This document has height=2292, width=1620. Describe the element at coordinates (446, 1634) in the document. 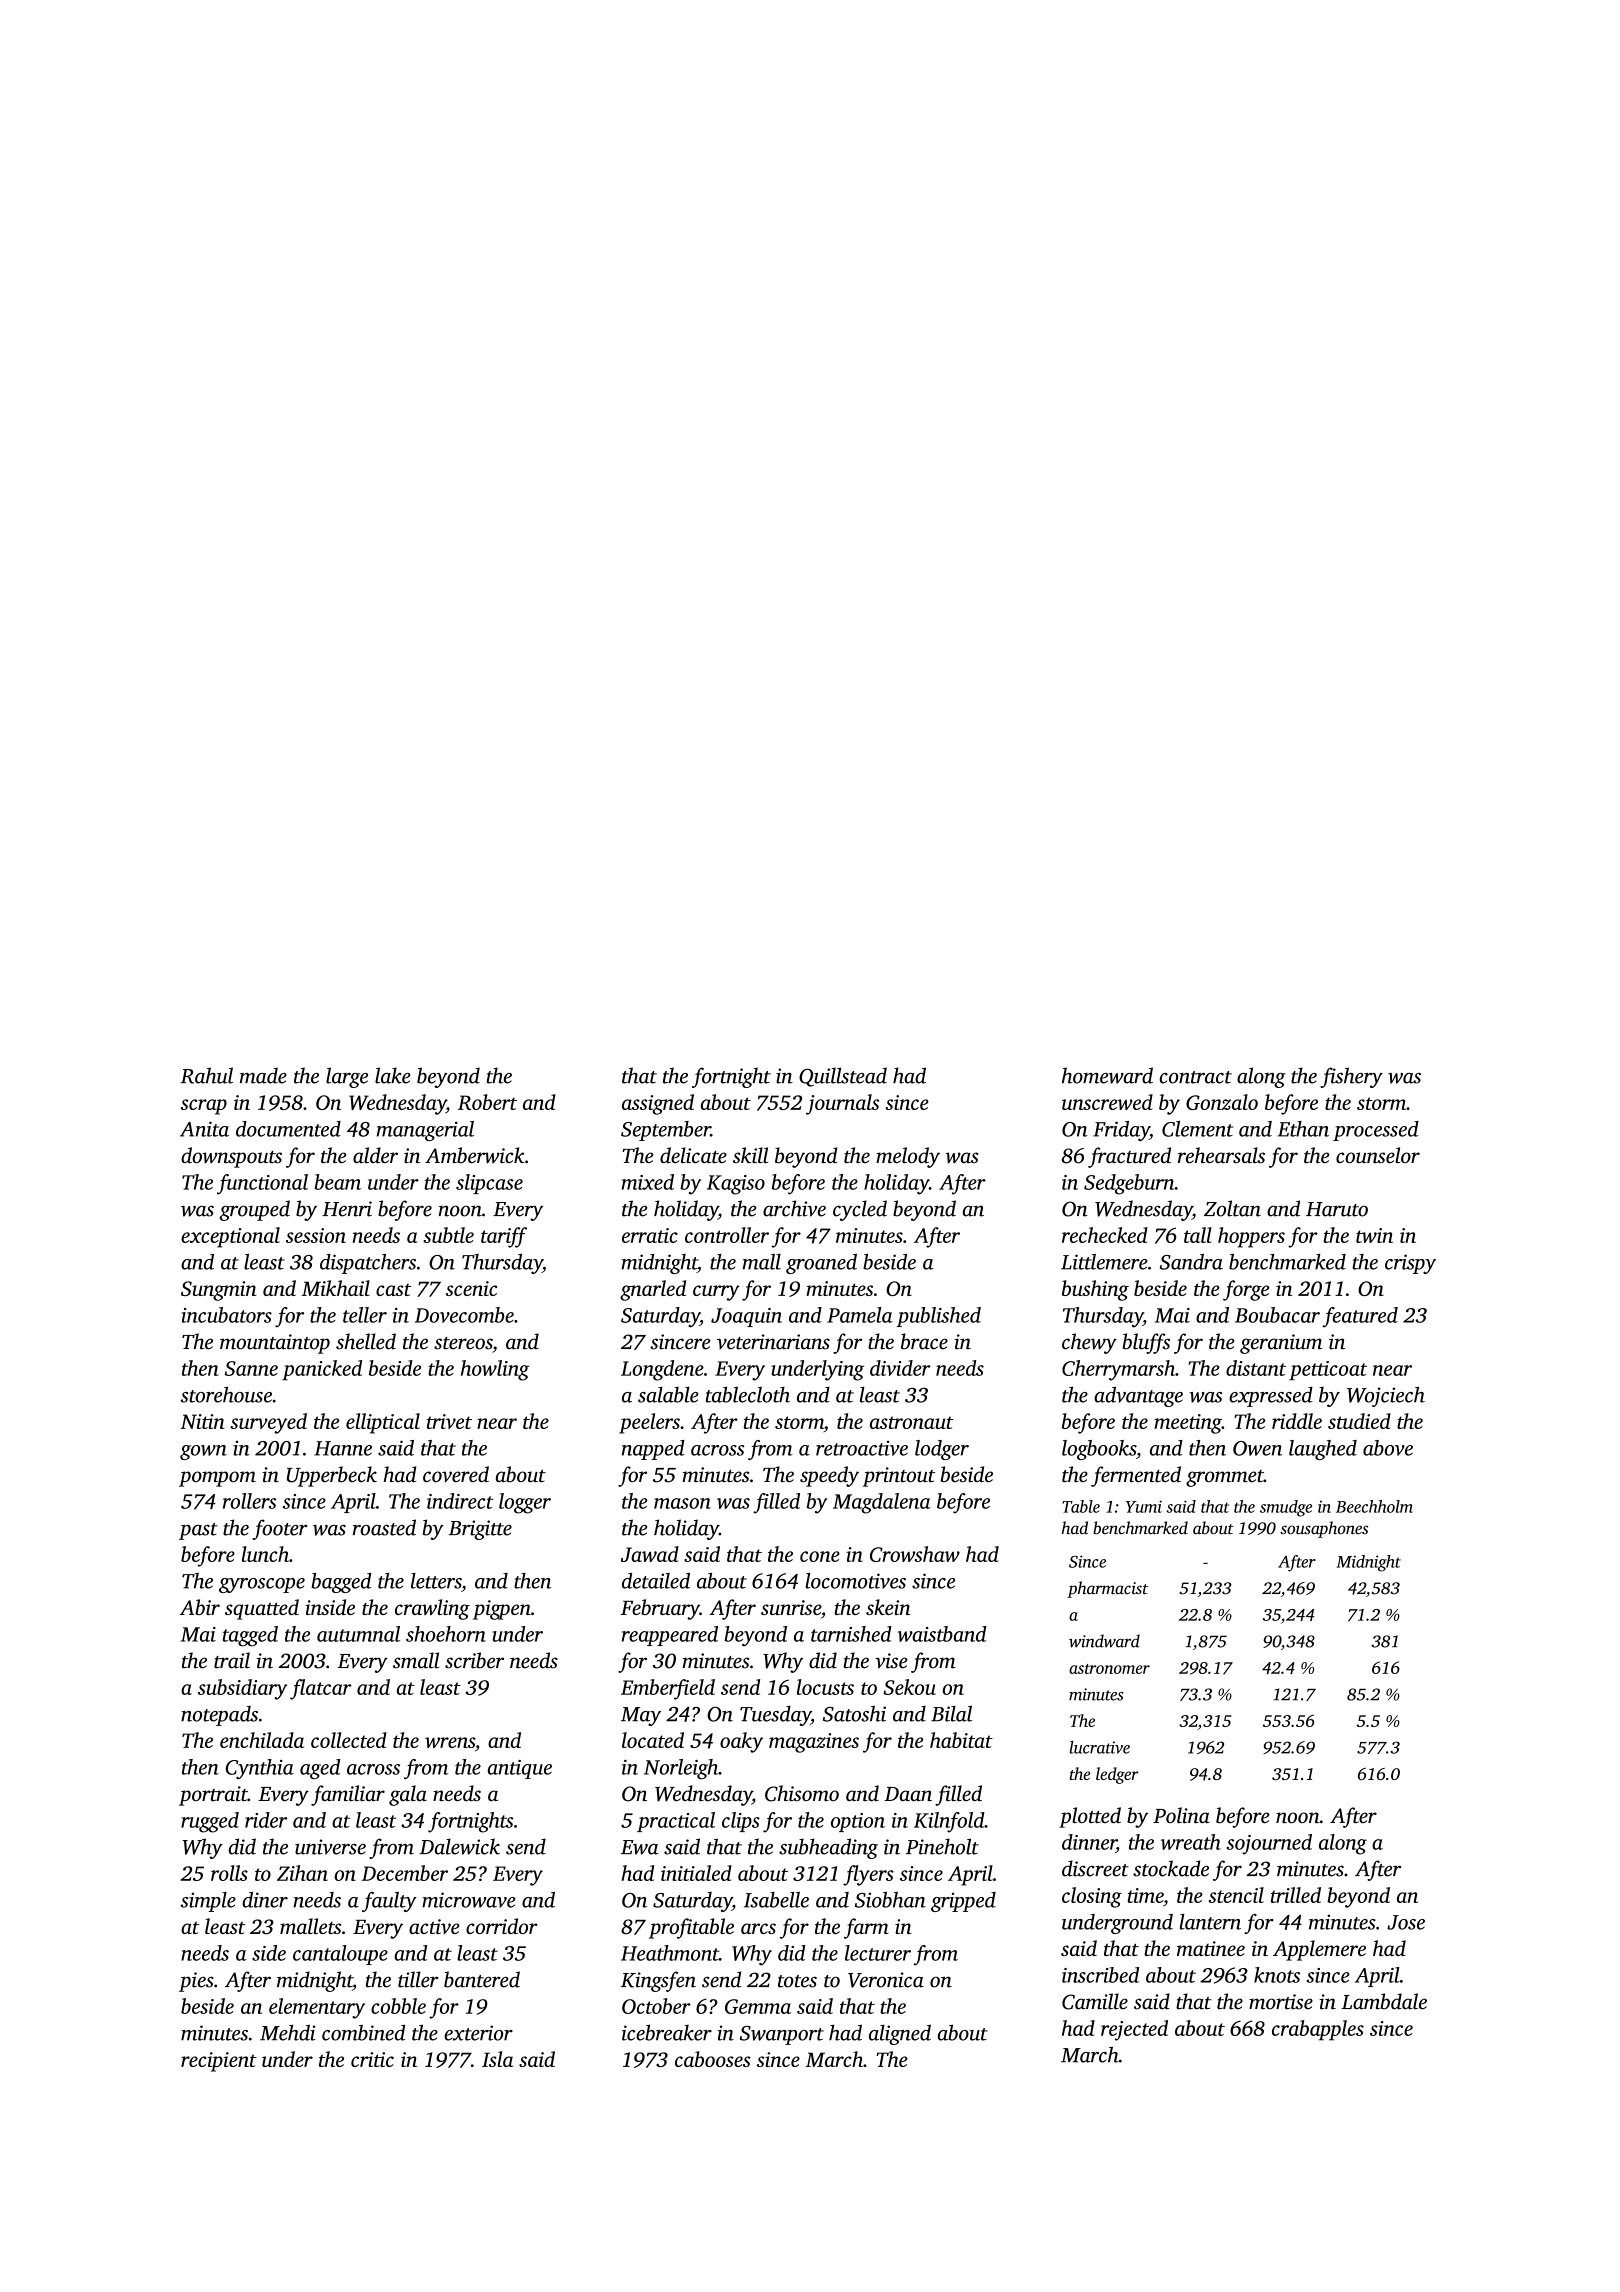

I see `shoehorn` at that location.
